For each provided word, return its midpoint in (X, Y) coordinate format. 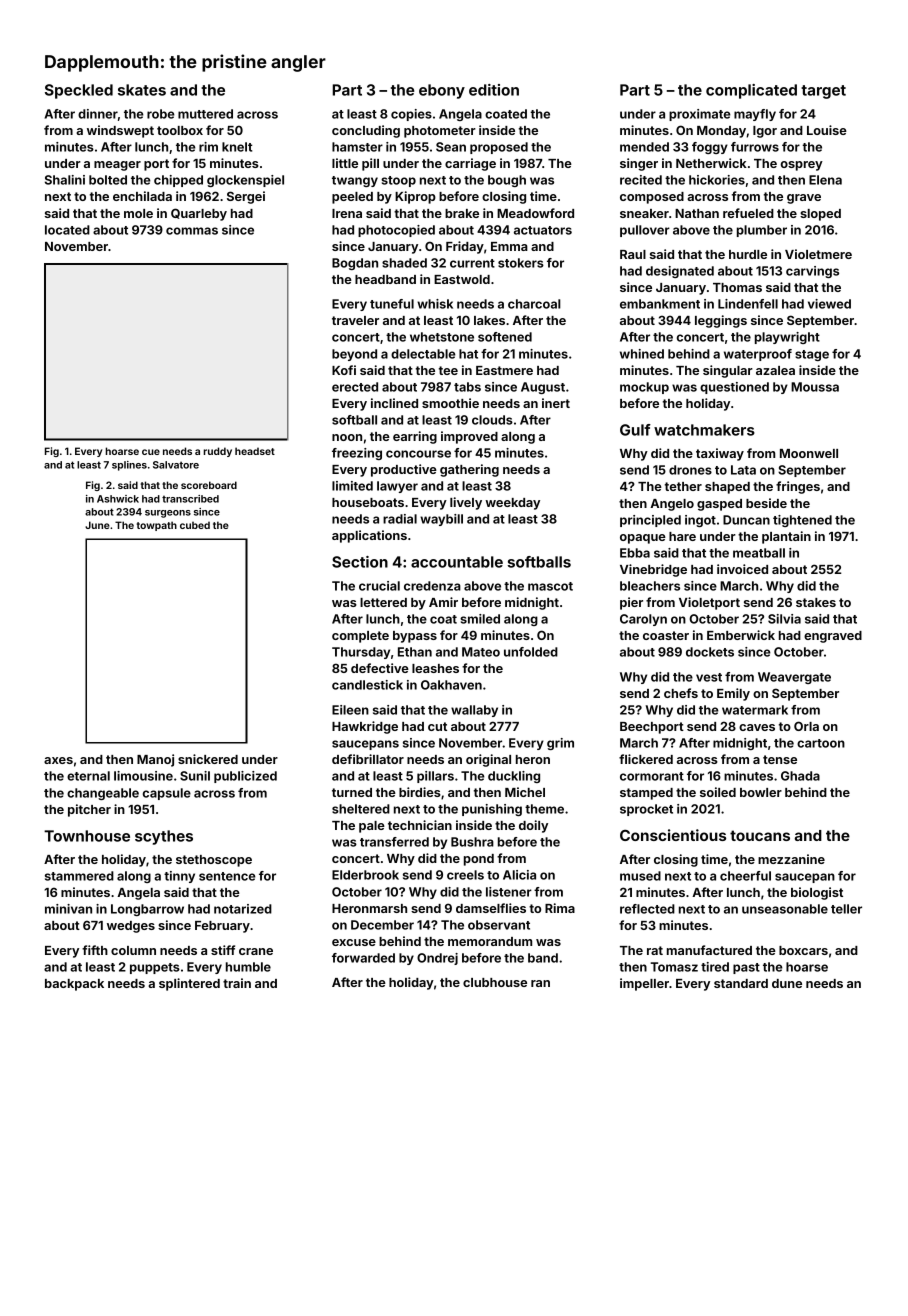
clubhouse (495, 982)
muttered (205, 114)
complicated (751, 91)
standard (741, 983)
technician (420, 825)
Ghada (800, 776)
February (222, 927)
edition (494, 90)
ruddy (218, 452)
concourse (418, 454)
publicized (245, 777)
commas (192, 231)
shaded (404, 263)
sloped (820, 215)
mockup (644, 388)
